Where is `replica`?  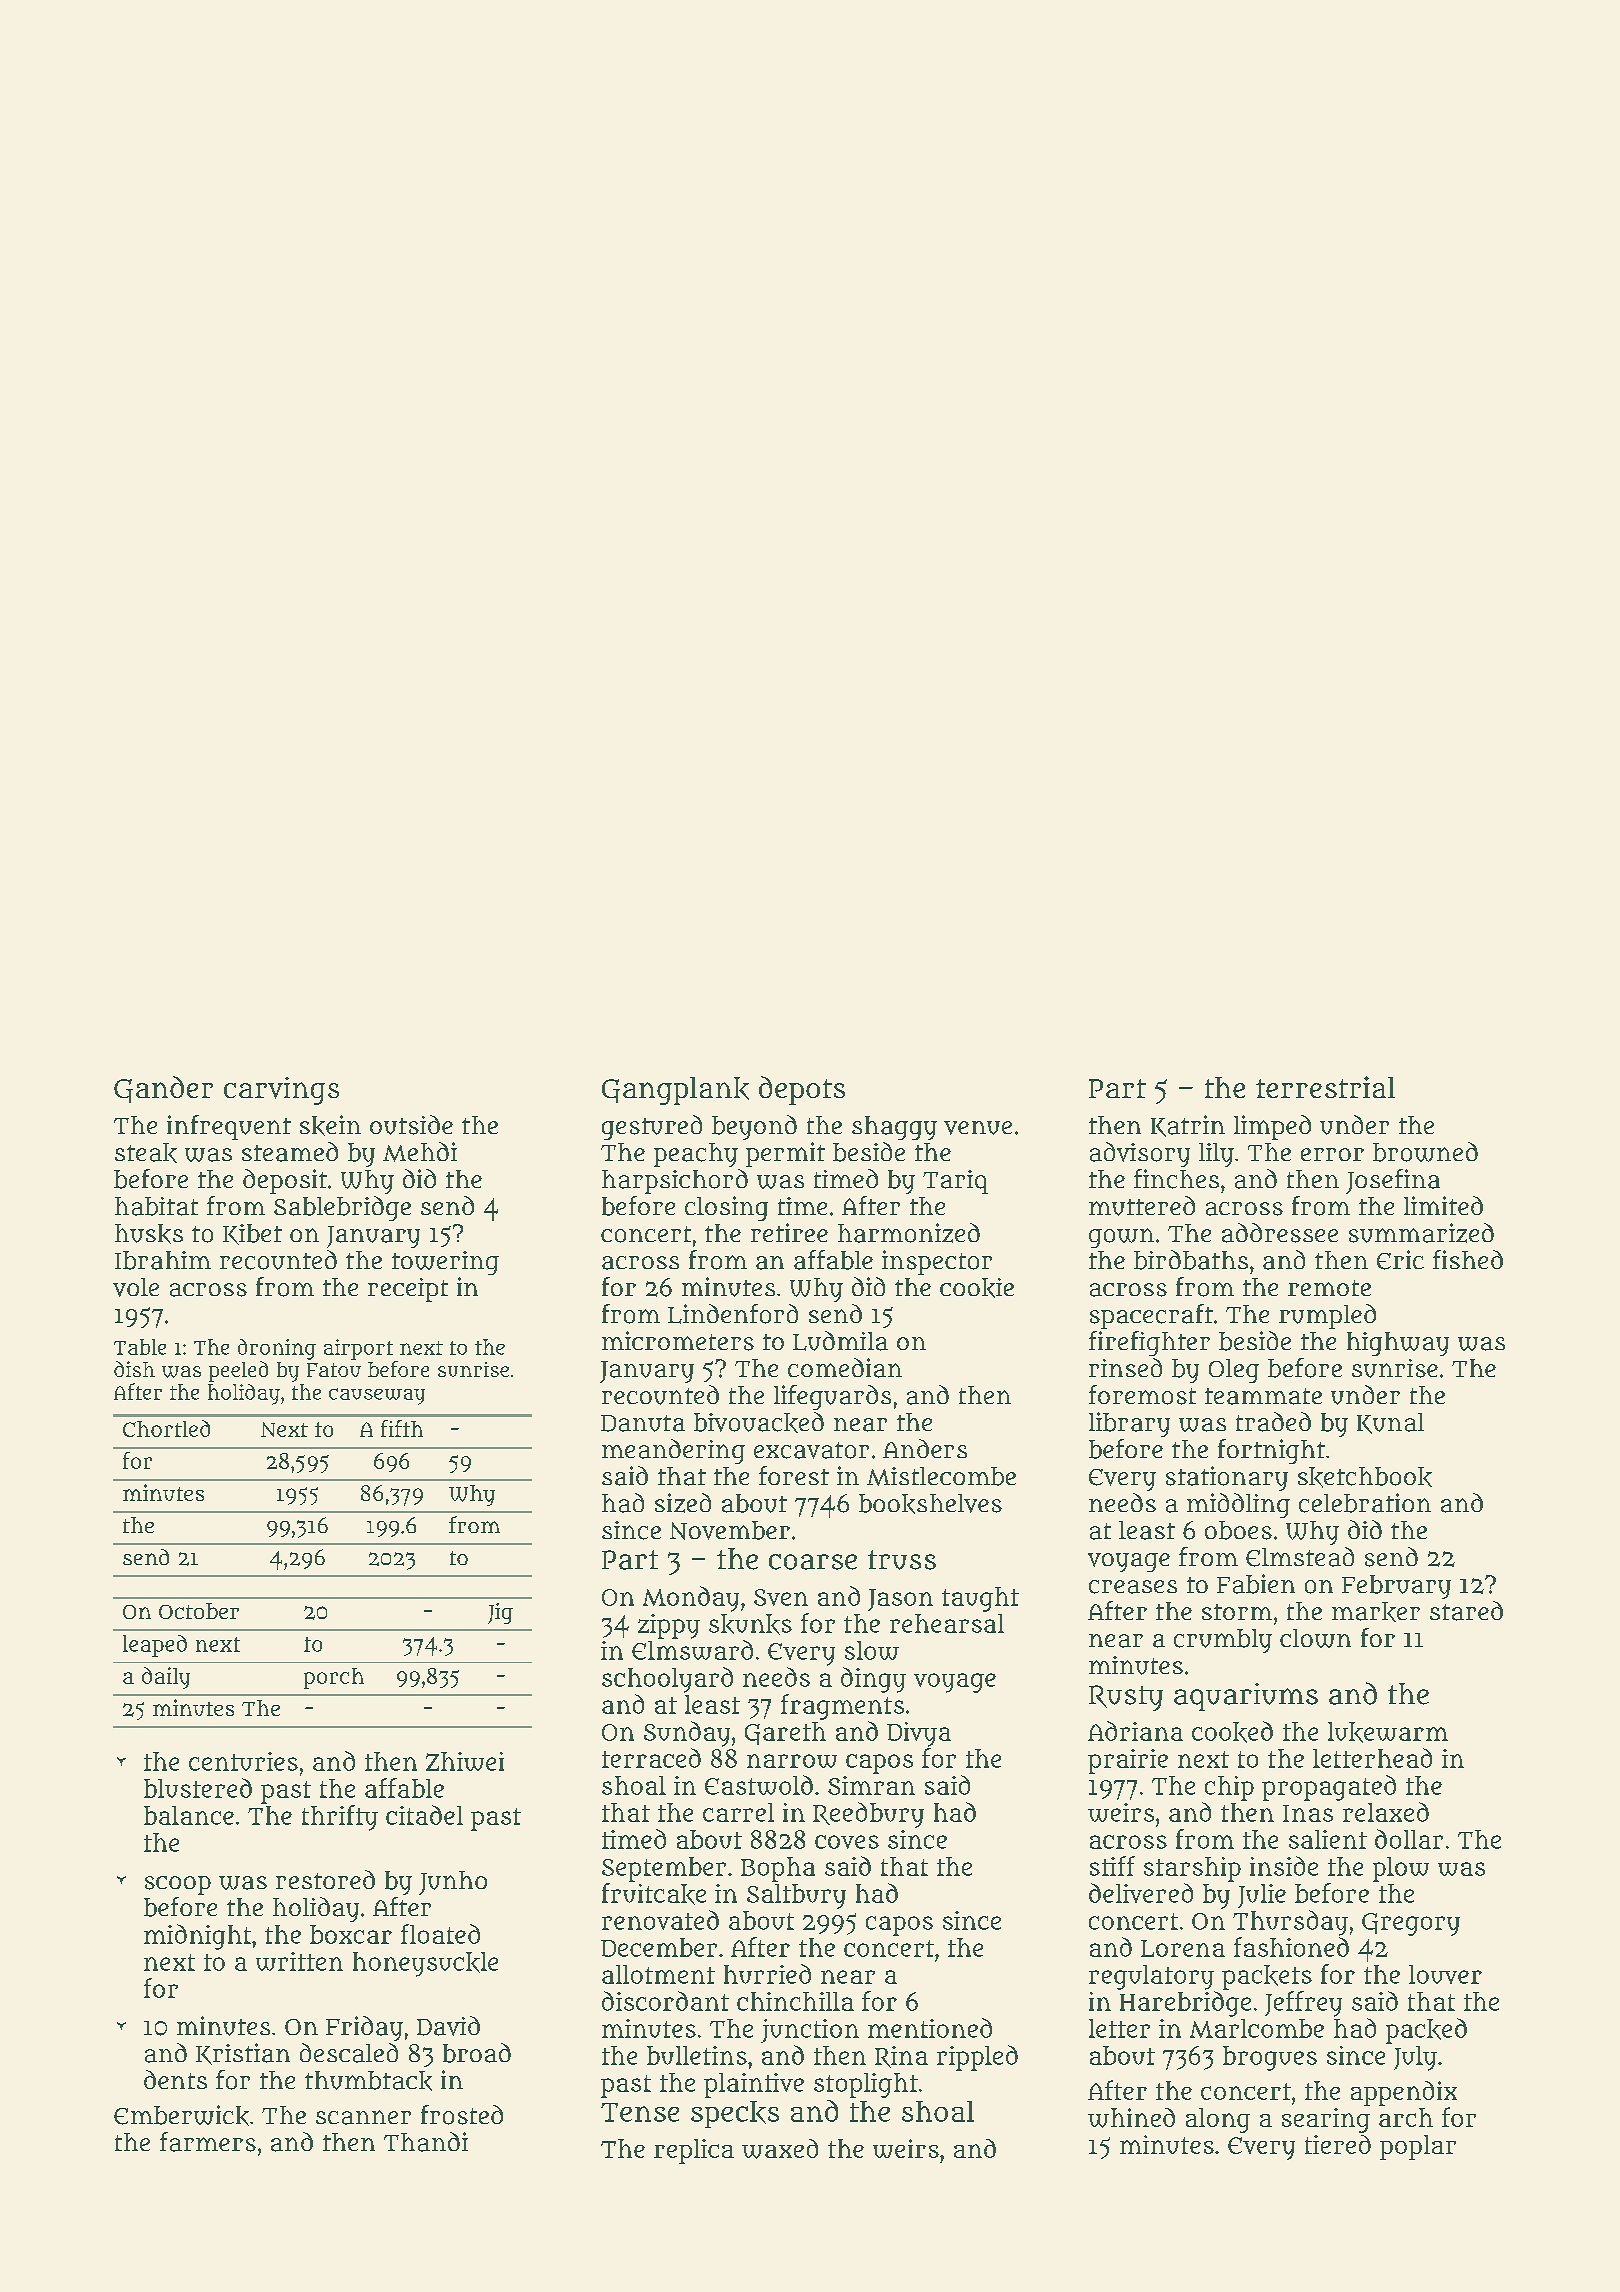 replica is located at coordinates (694, 2151).
